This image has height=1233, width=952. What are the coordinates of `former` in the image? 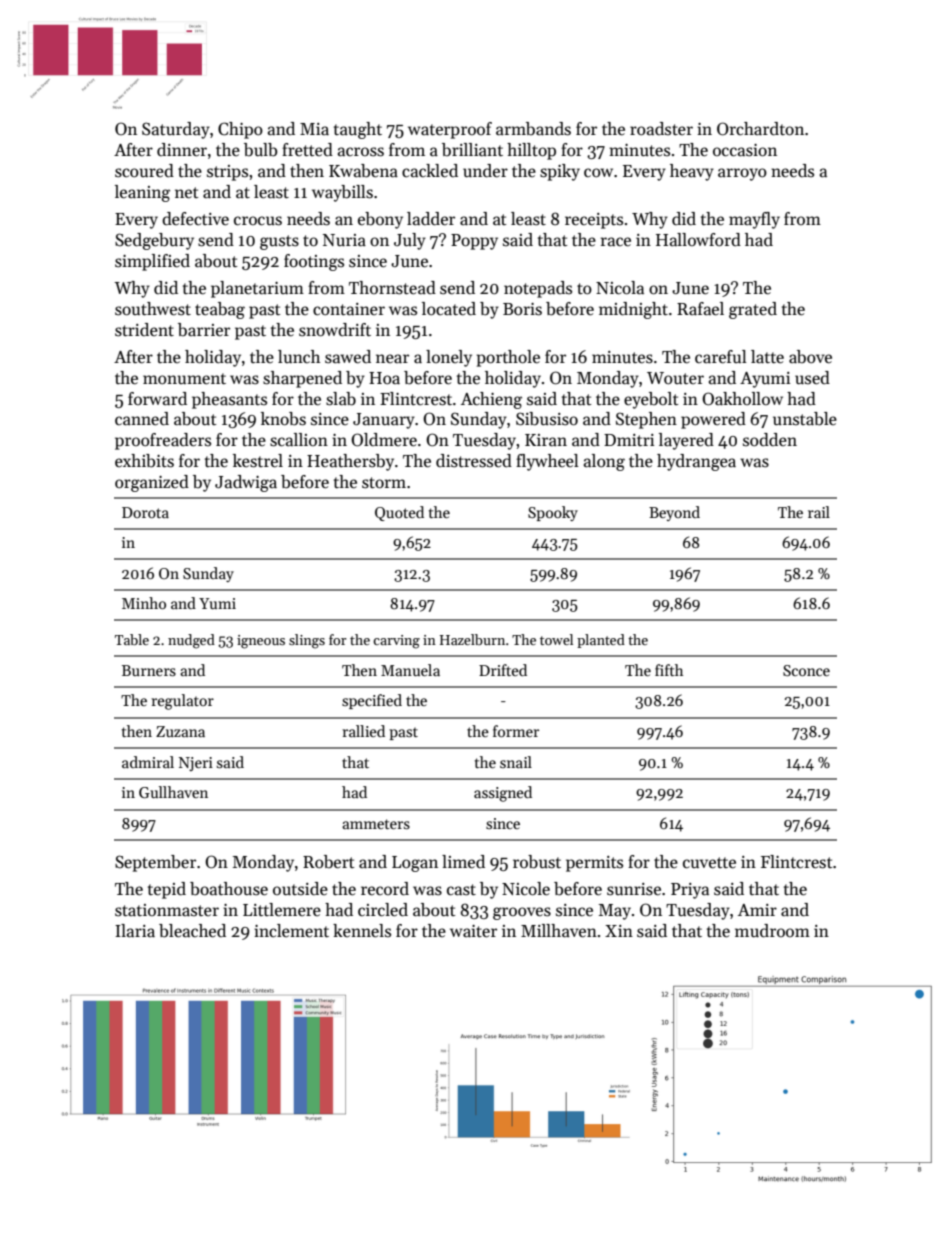 It's located at (516, 731).
